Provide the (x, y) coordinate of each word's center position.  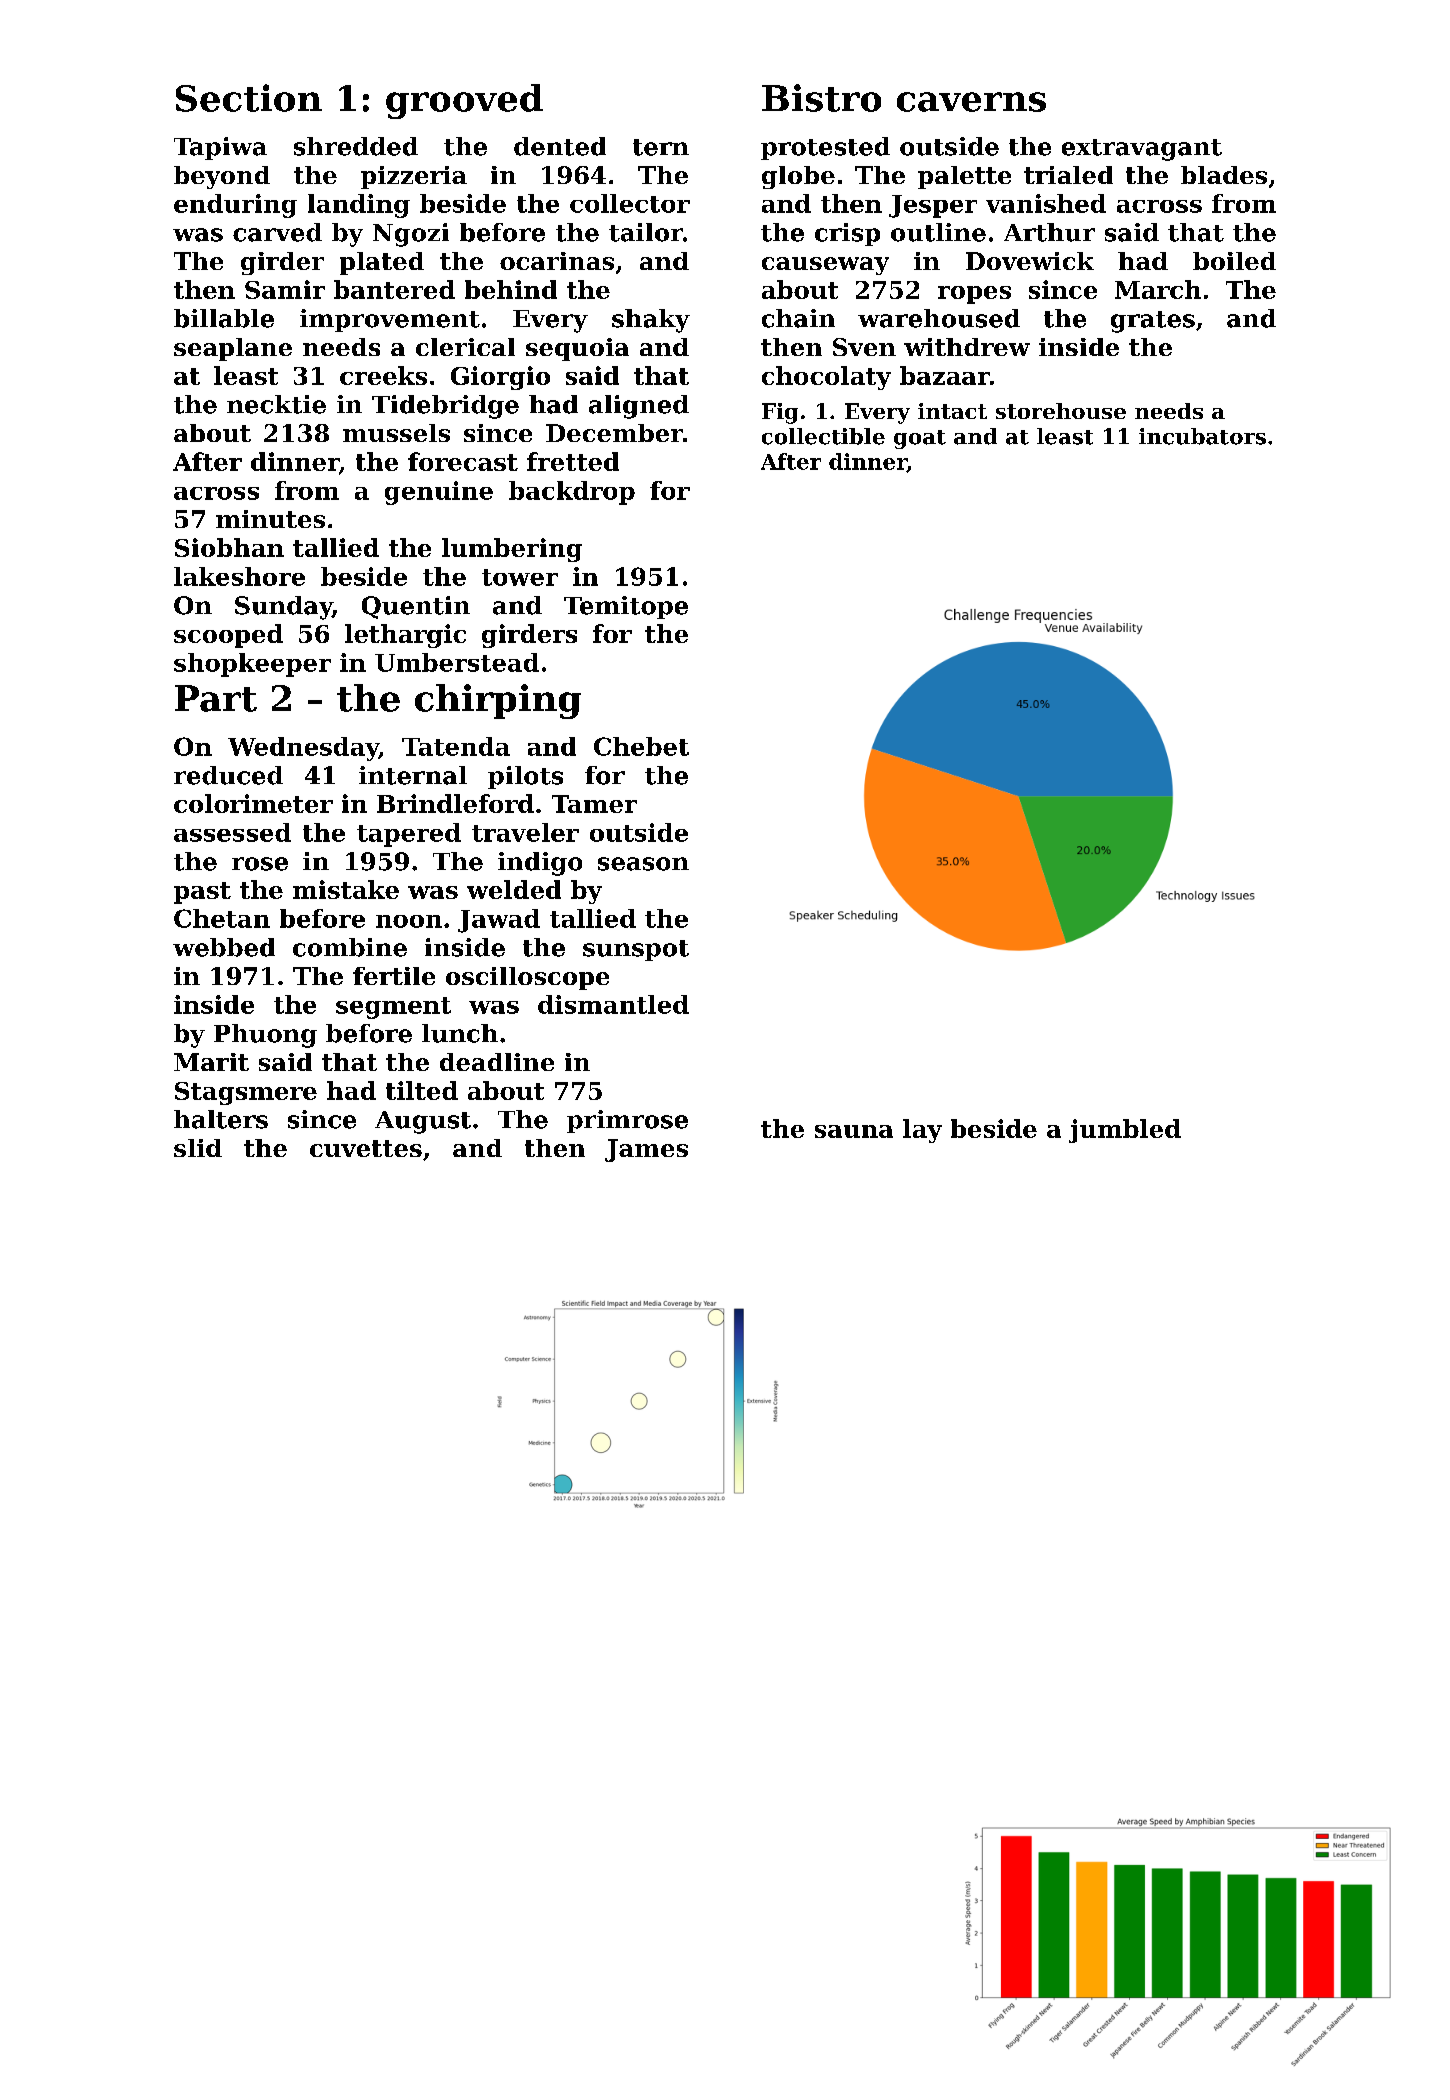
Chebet (641, 746)
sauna (854, 1131)
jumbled (1125, 1131)
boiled (1234, 261)
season (643, 864)
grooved (464, 101)
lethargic (405, 636)
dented (560, 146)
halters (221, 1119)
